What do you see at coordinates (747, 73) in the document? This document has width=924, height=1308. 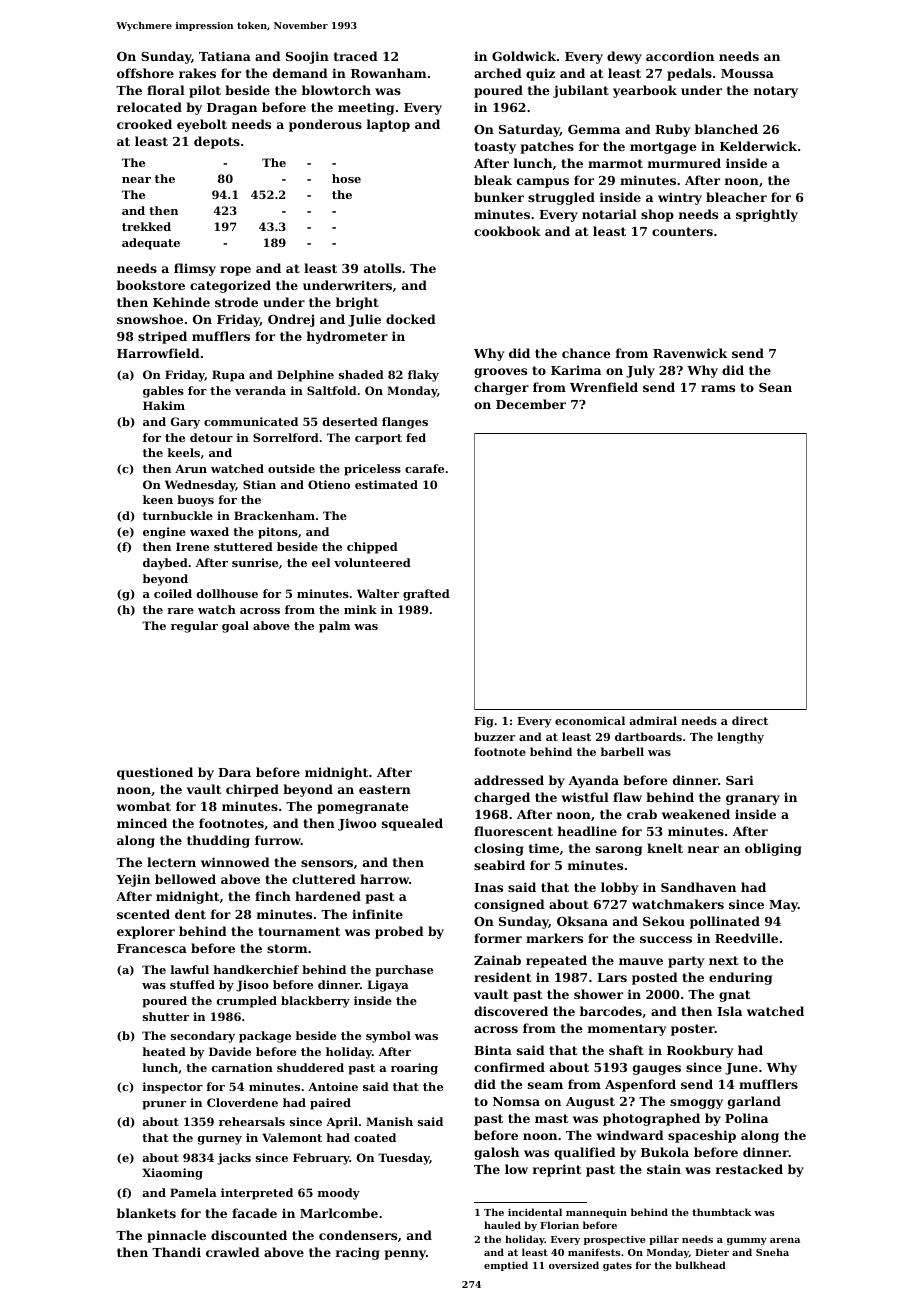 I see `Moussa` at bounding box center [747, 73].
